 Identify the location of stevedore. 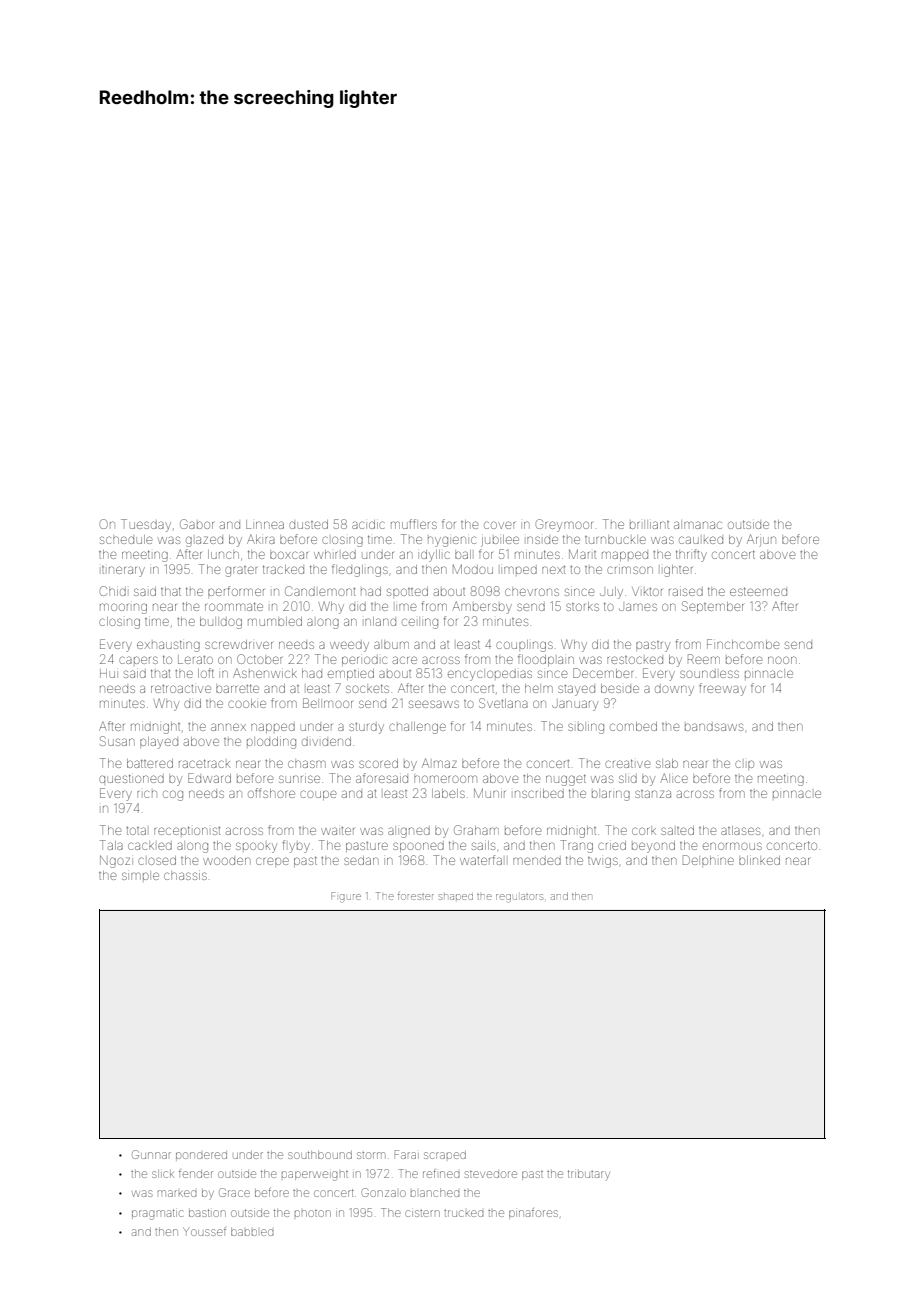
(491, 1174).
